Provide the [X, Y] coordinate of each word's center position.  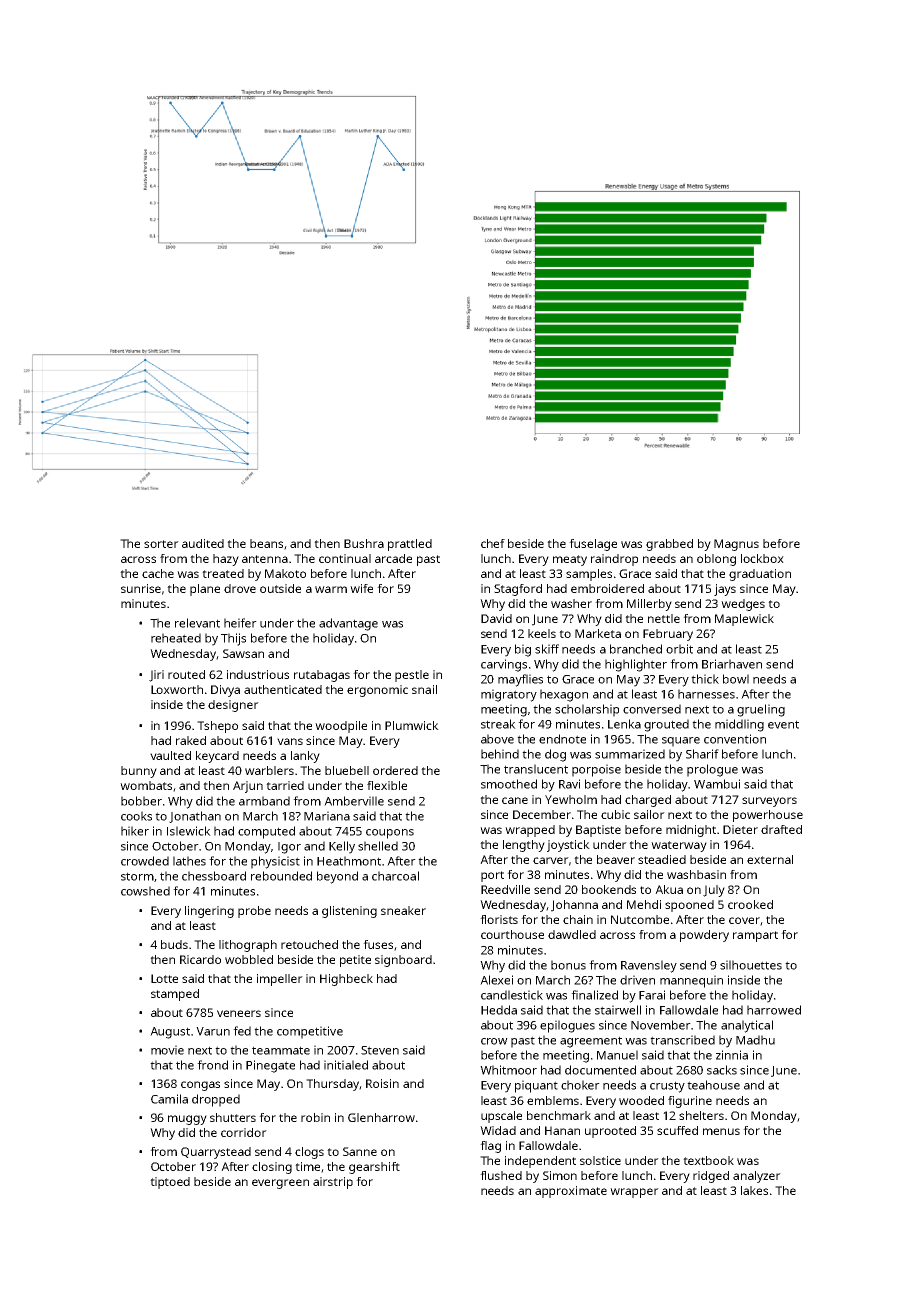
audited [203, 543]
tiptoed [170, 1183]
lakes [754, 1190]
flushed [501, 1175]
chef [493, 543]
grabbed [669, 545]
